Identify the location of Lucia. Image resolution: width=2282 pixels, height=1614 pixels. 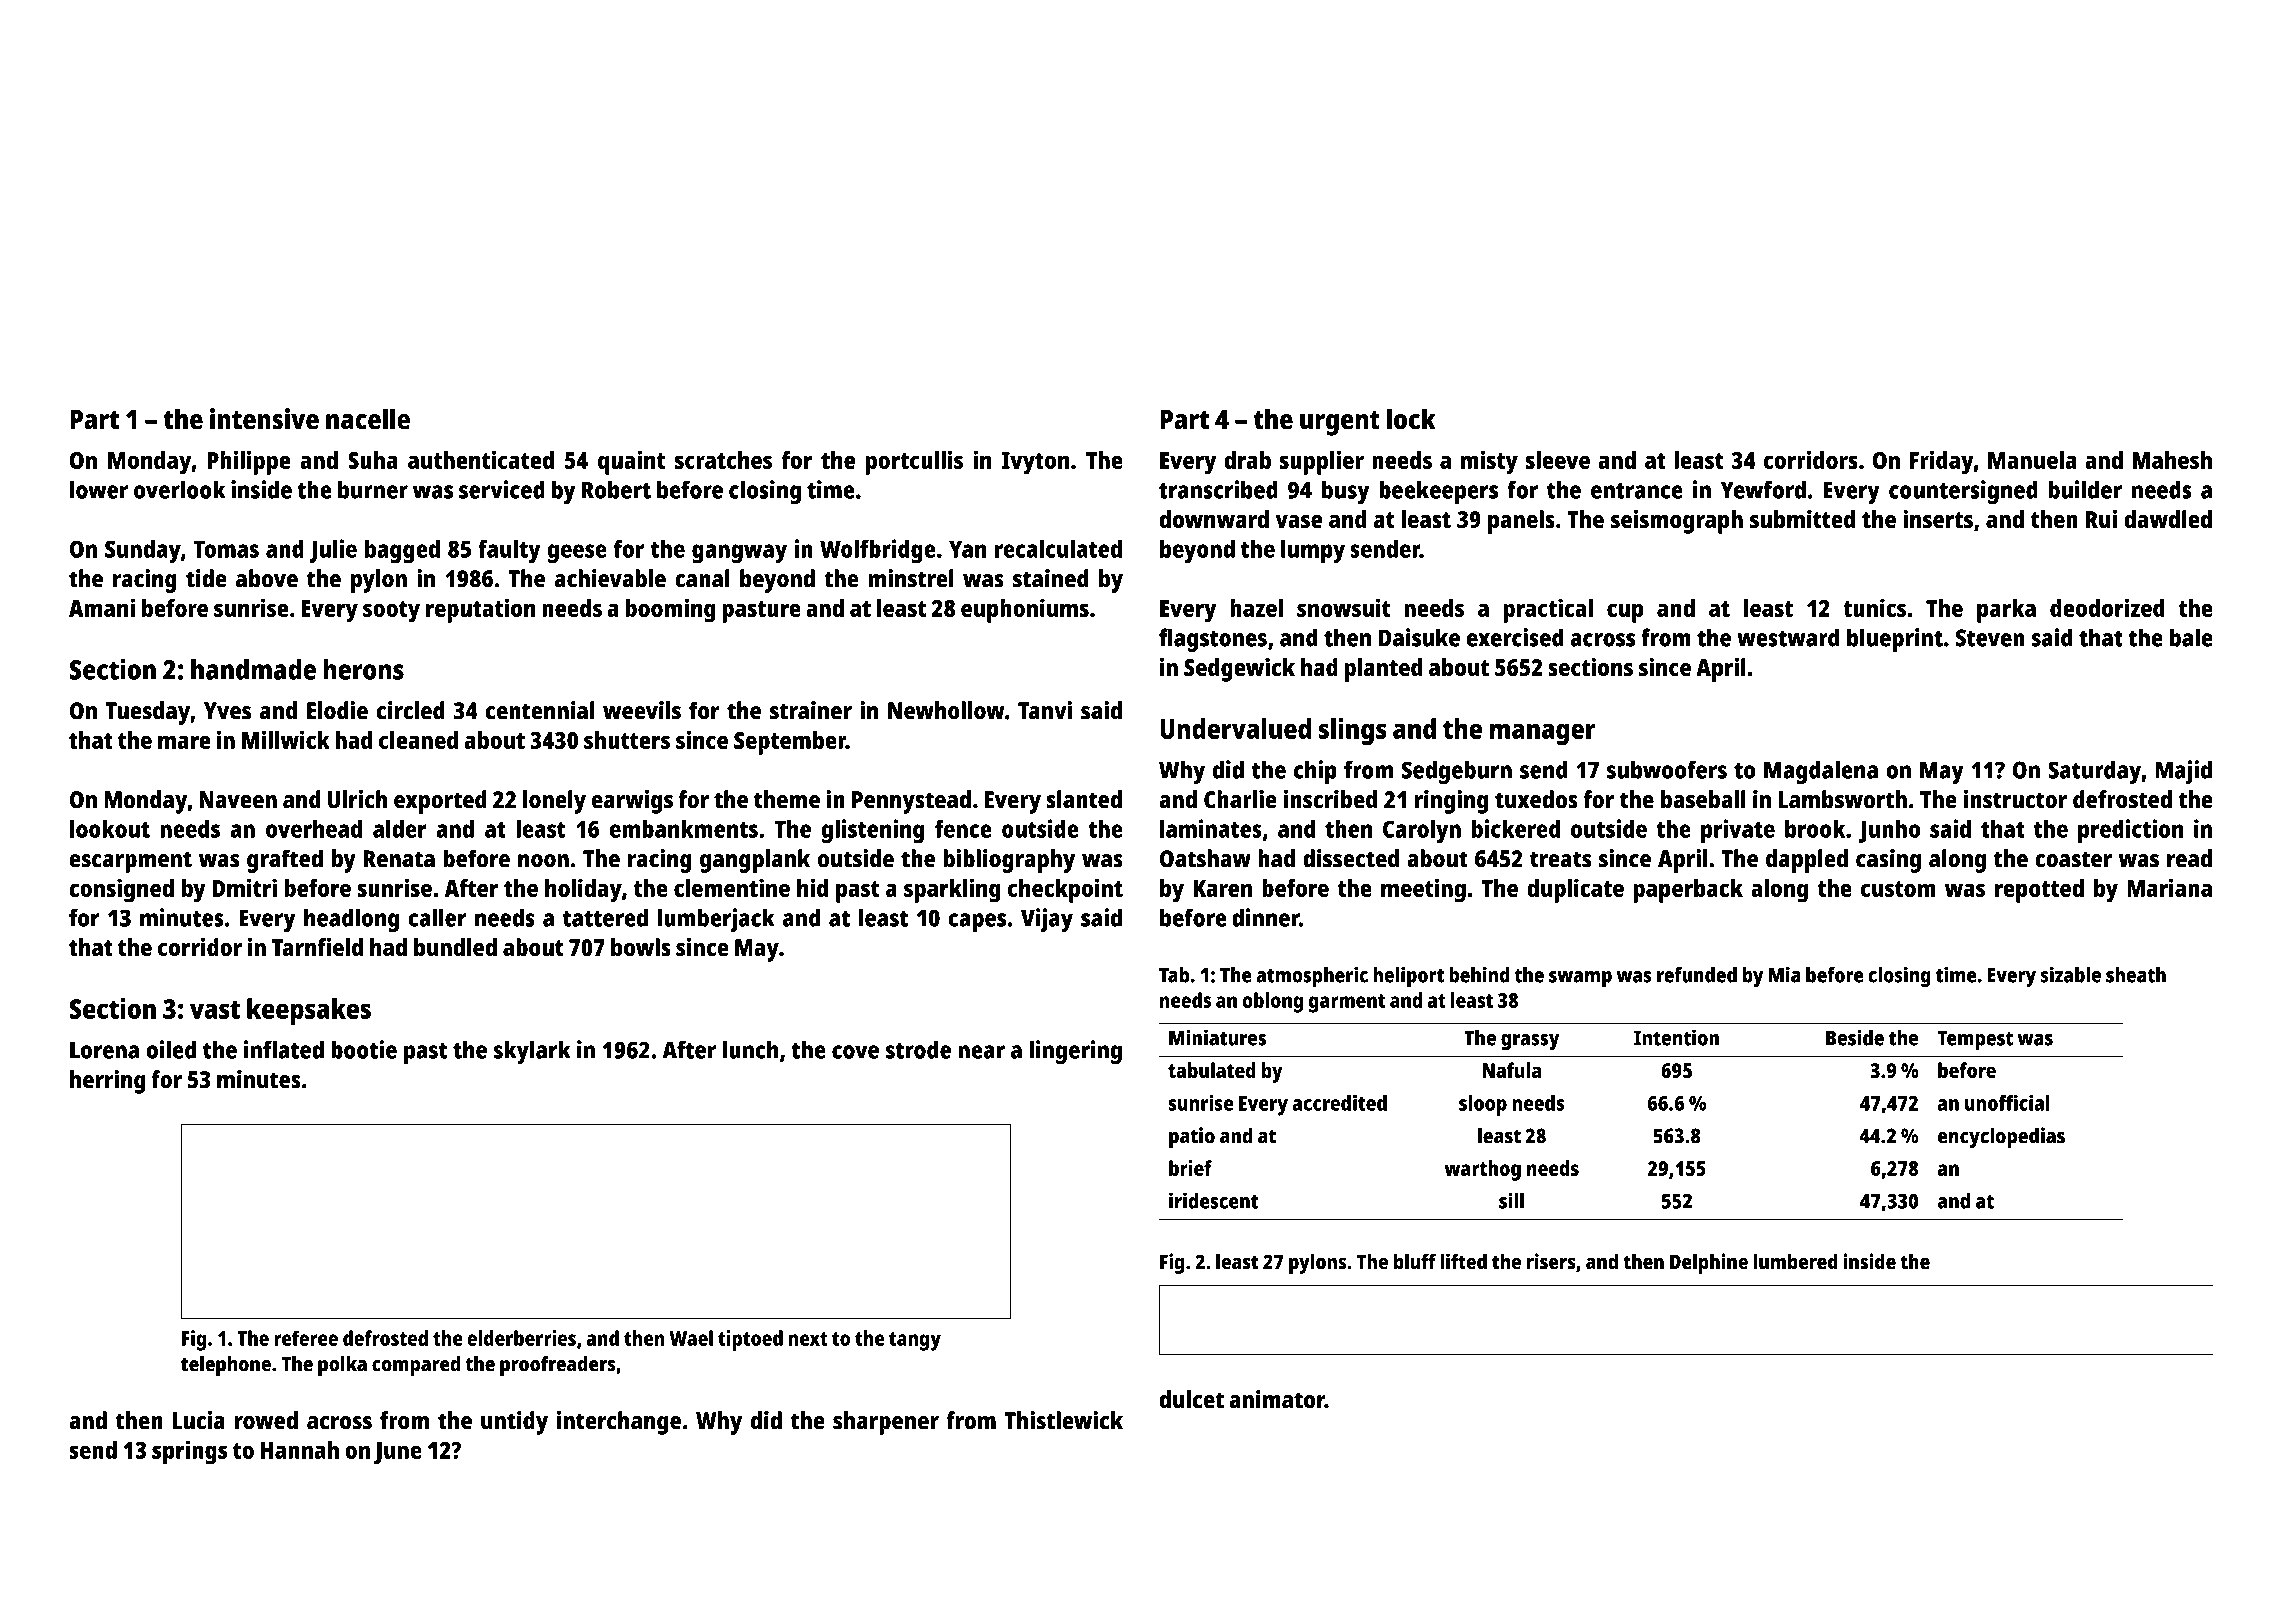
(198, 1420).
